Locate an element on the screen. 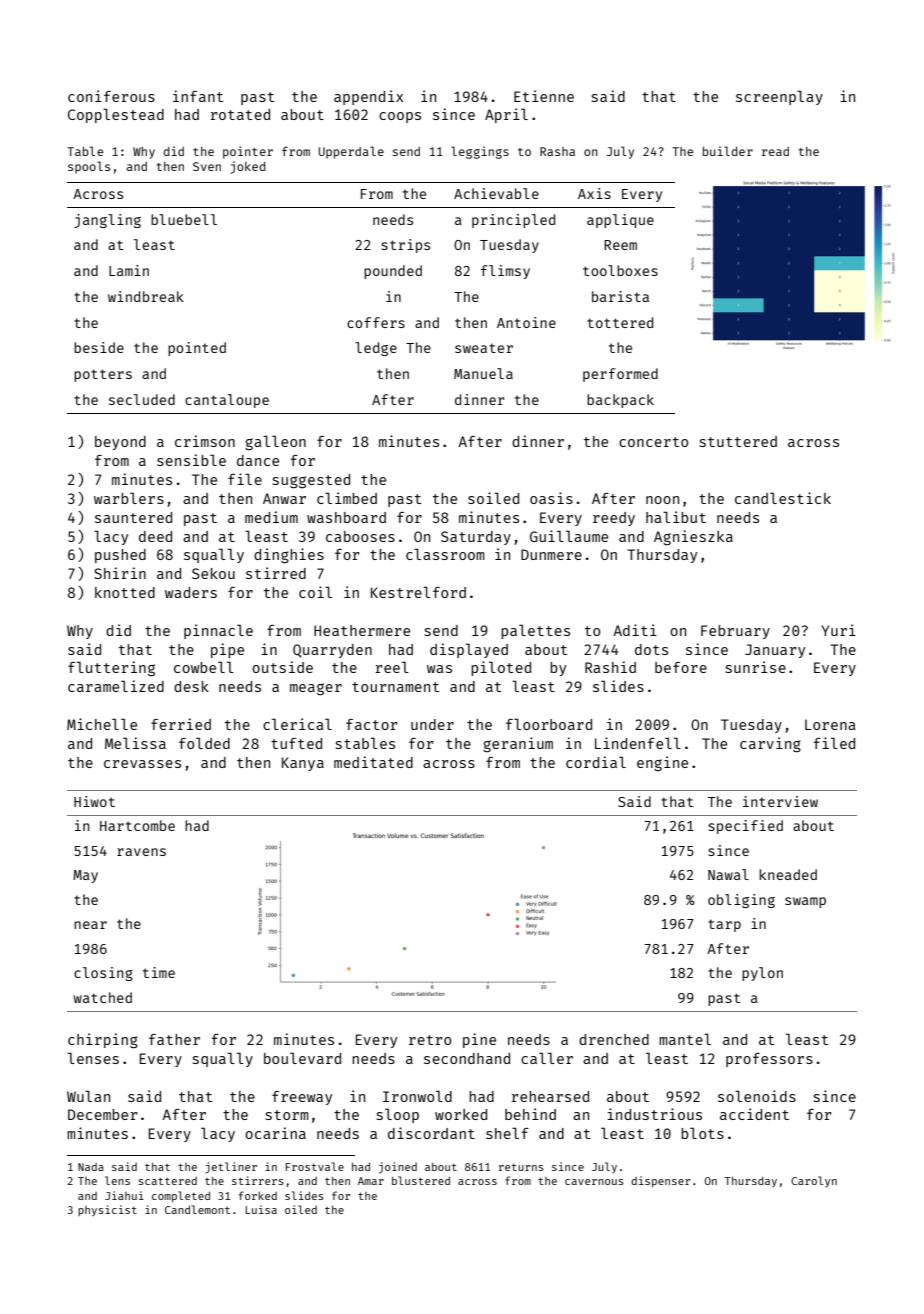 Image resolution: width=924 pixels, height=1314 pixels. secondhand is located at coordinates (467, 1058).
